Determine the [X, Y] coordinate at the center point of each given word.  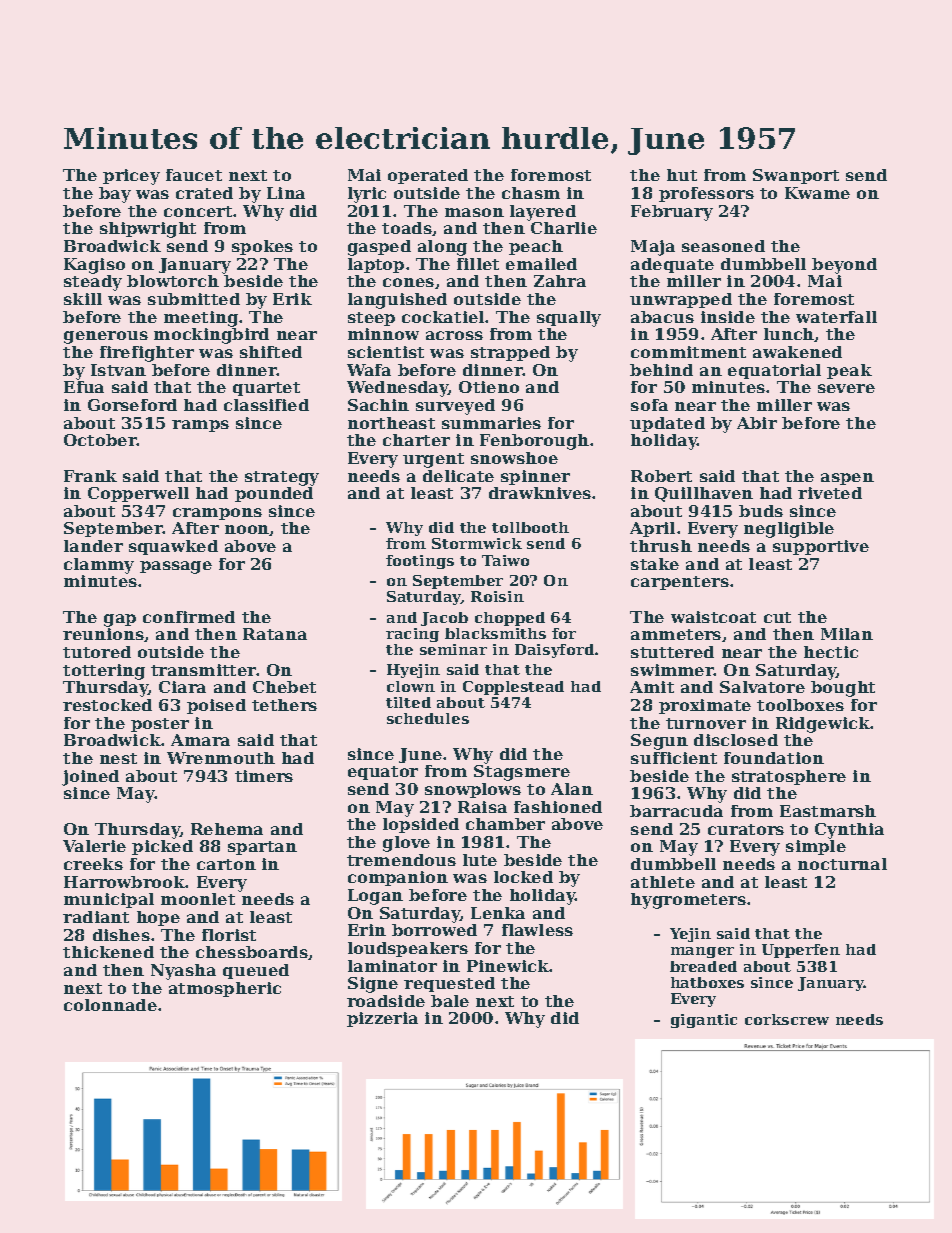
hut [682, 175]
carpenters [680, 583]
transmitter [204, 670]
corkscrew [787, 1019]
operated [428, 176]
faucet [194, 175]
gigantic [704, 1021]
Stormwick [477, 543]
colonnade [110, 1005]
